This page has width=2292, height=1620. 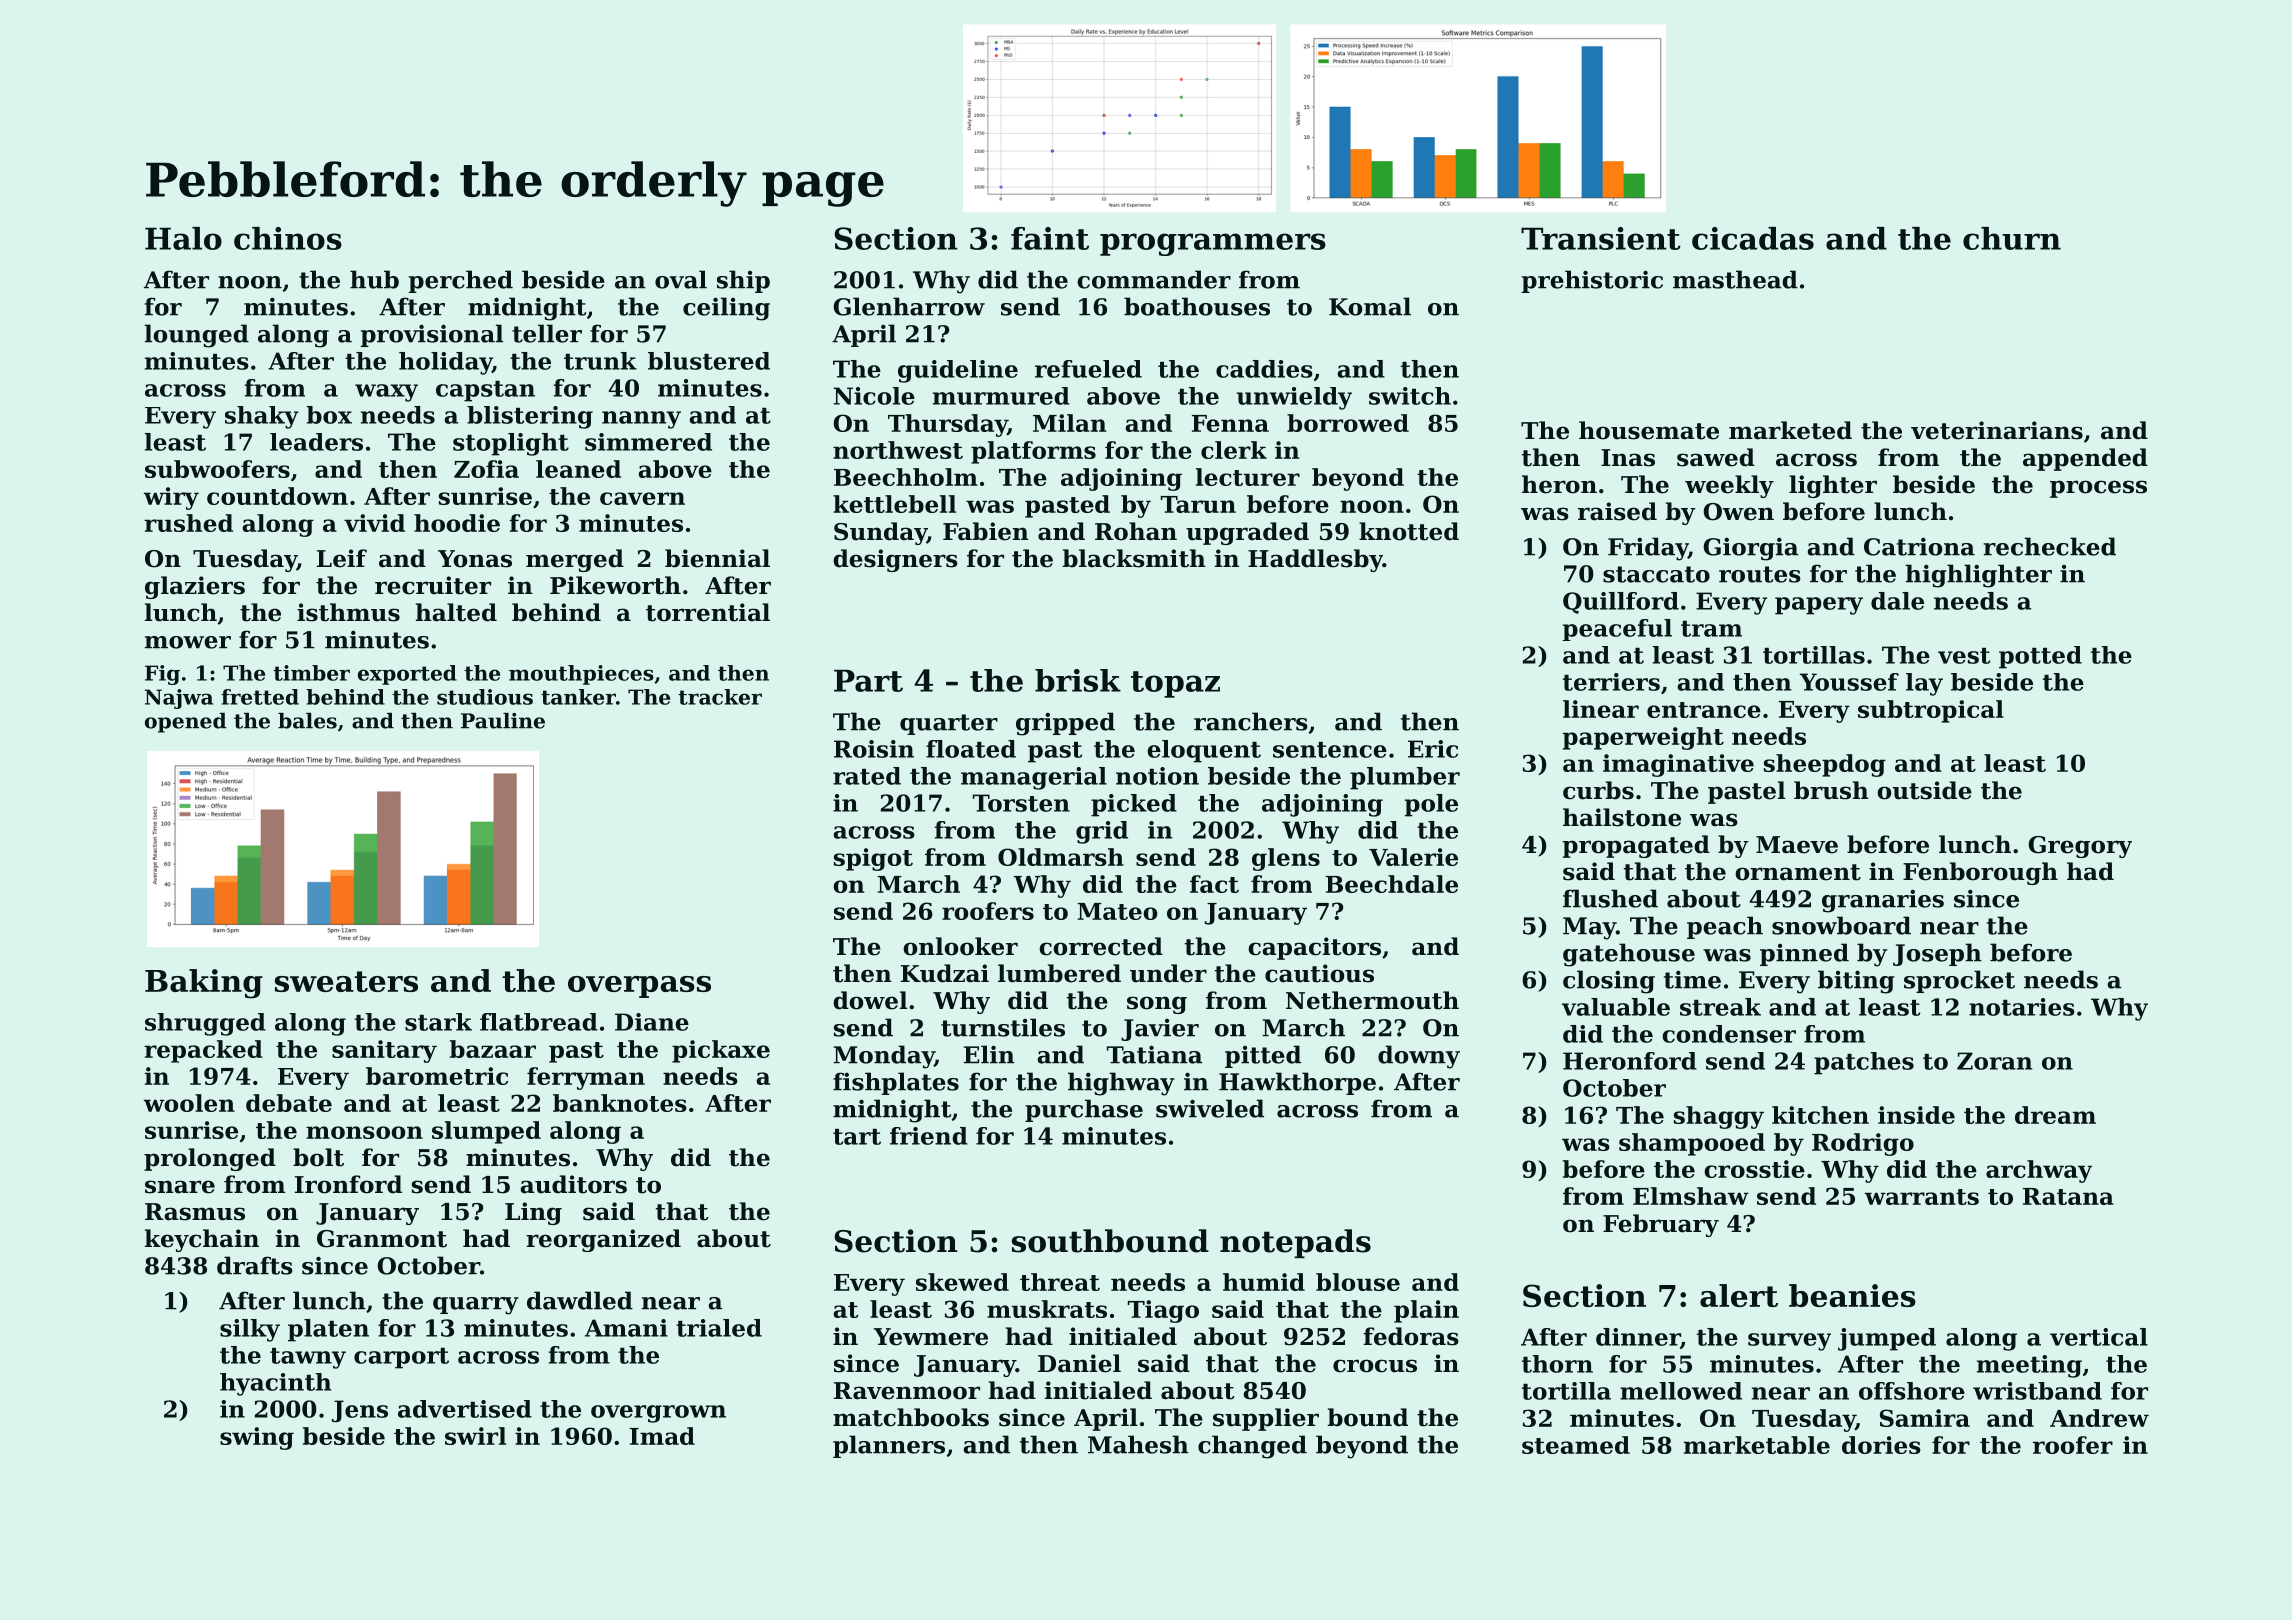 What do you see at coordinates (658, 1414) in the page?
I see `overgrown` at bounding box center [658, 1414].
